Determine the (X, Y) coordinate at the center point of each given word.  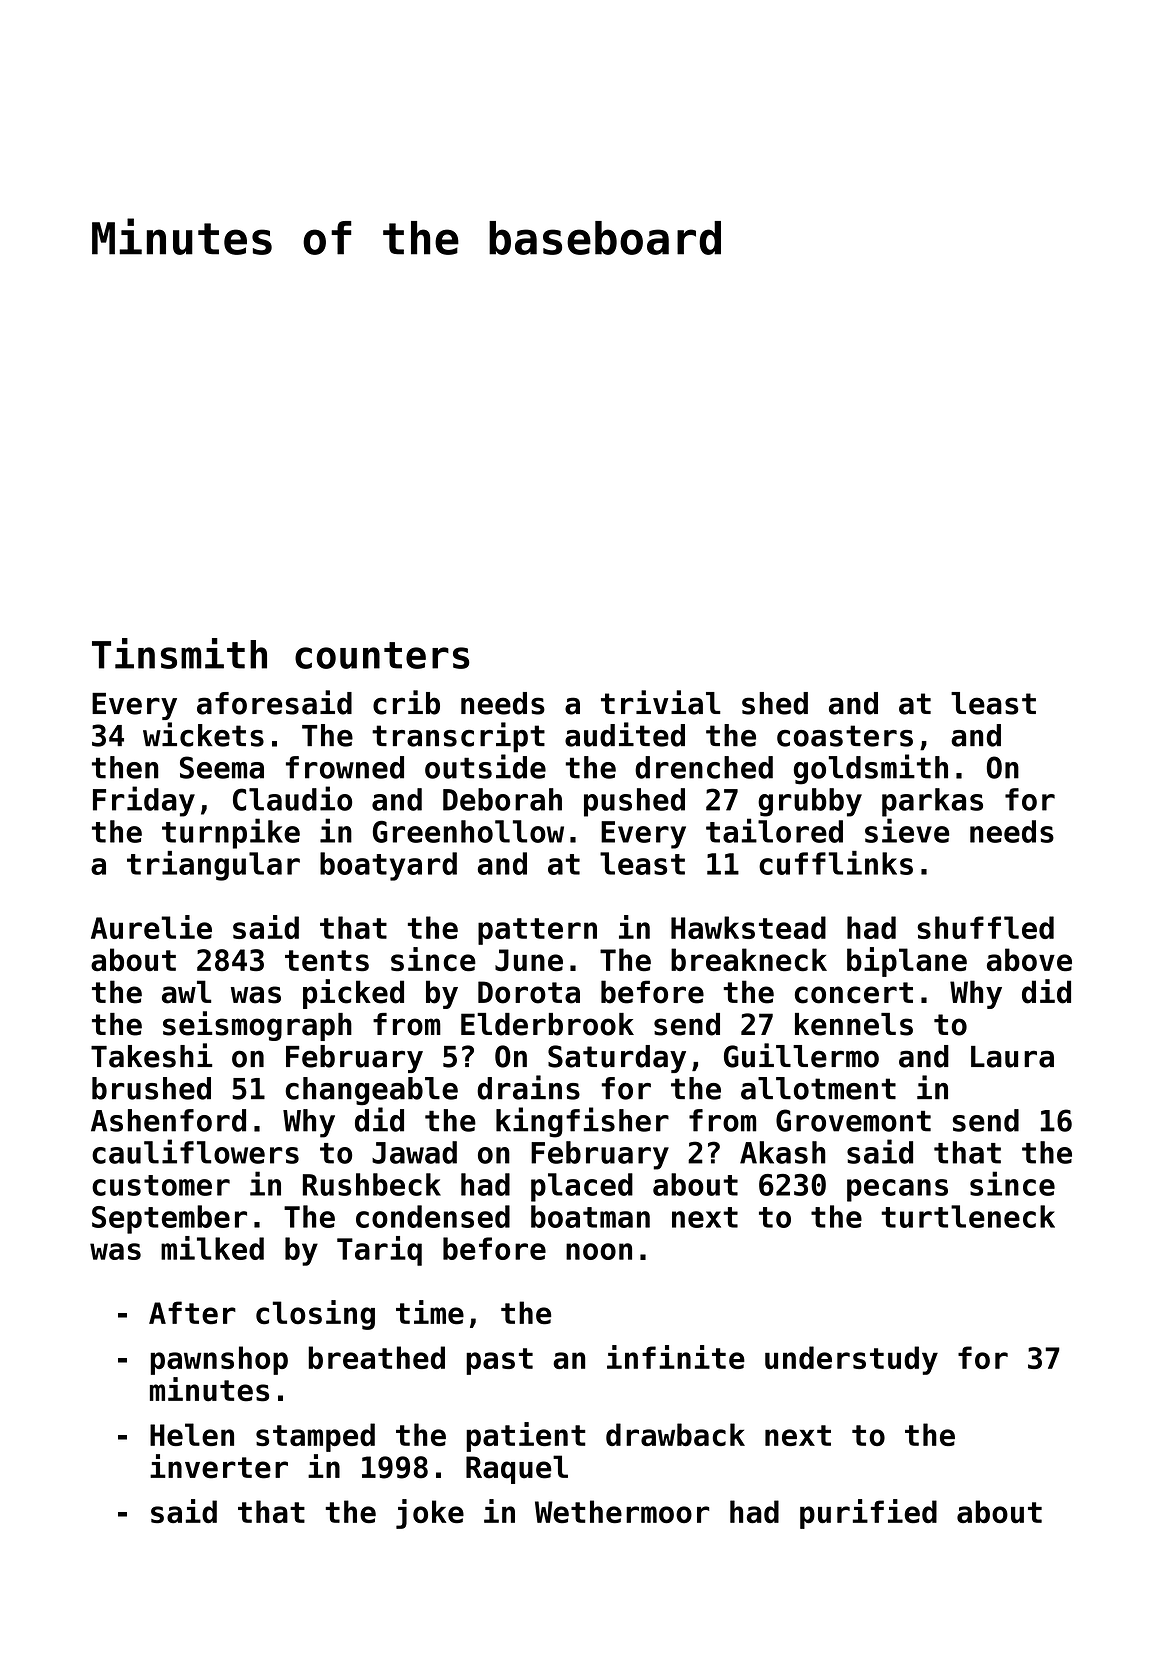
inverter (219, 1466)
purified (868, 1514)
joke (430, 1514)
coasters (845, 736)
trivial (661, 702)
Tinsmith (179, 653)
